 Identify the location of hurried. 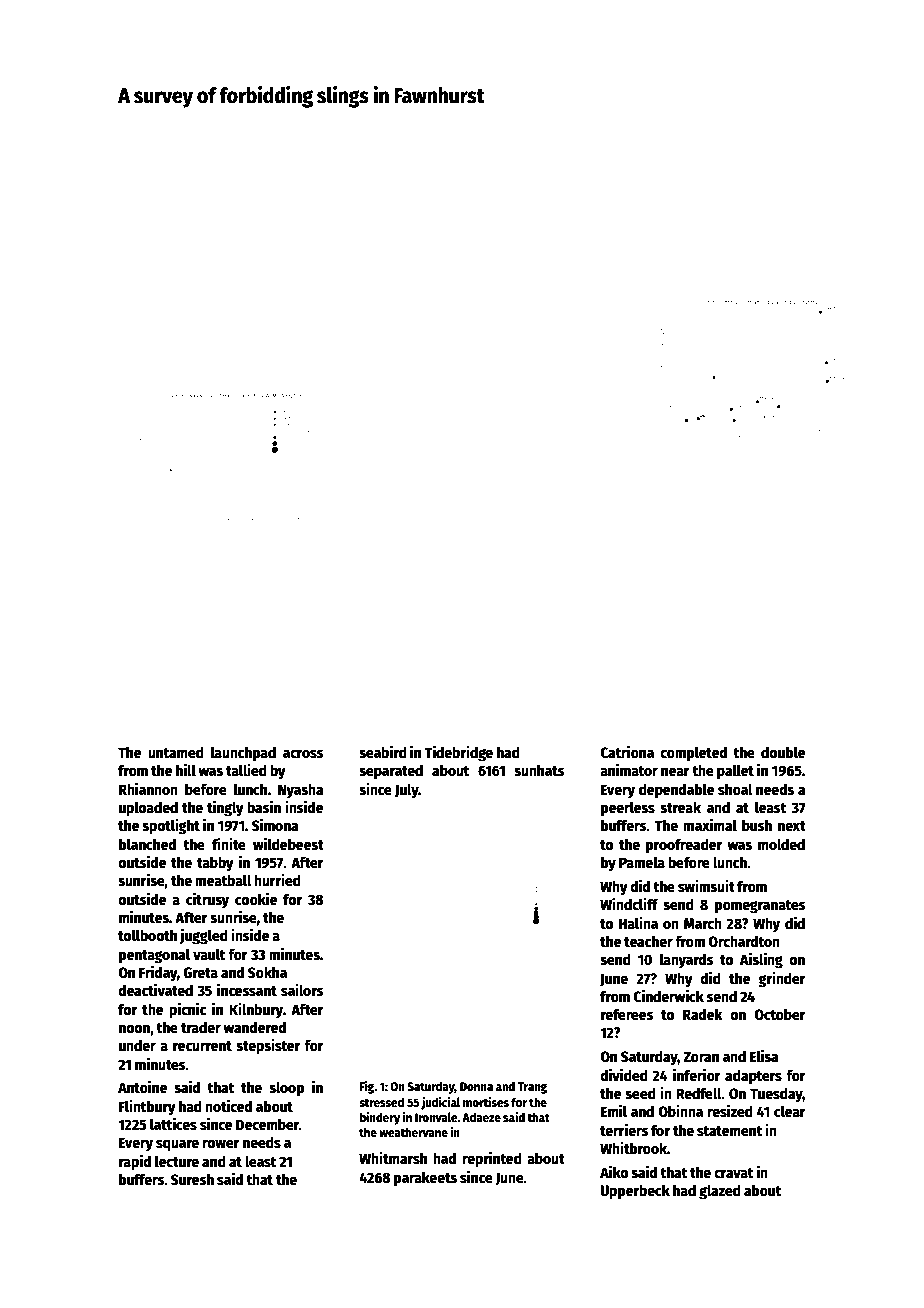
(277, 880).
